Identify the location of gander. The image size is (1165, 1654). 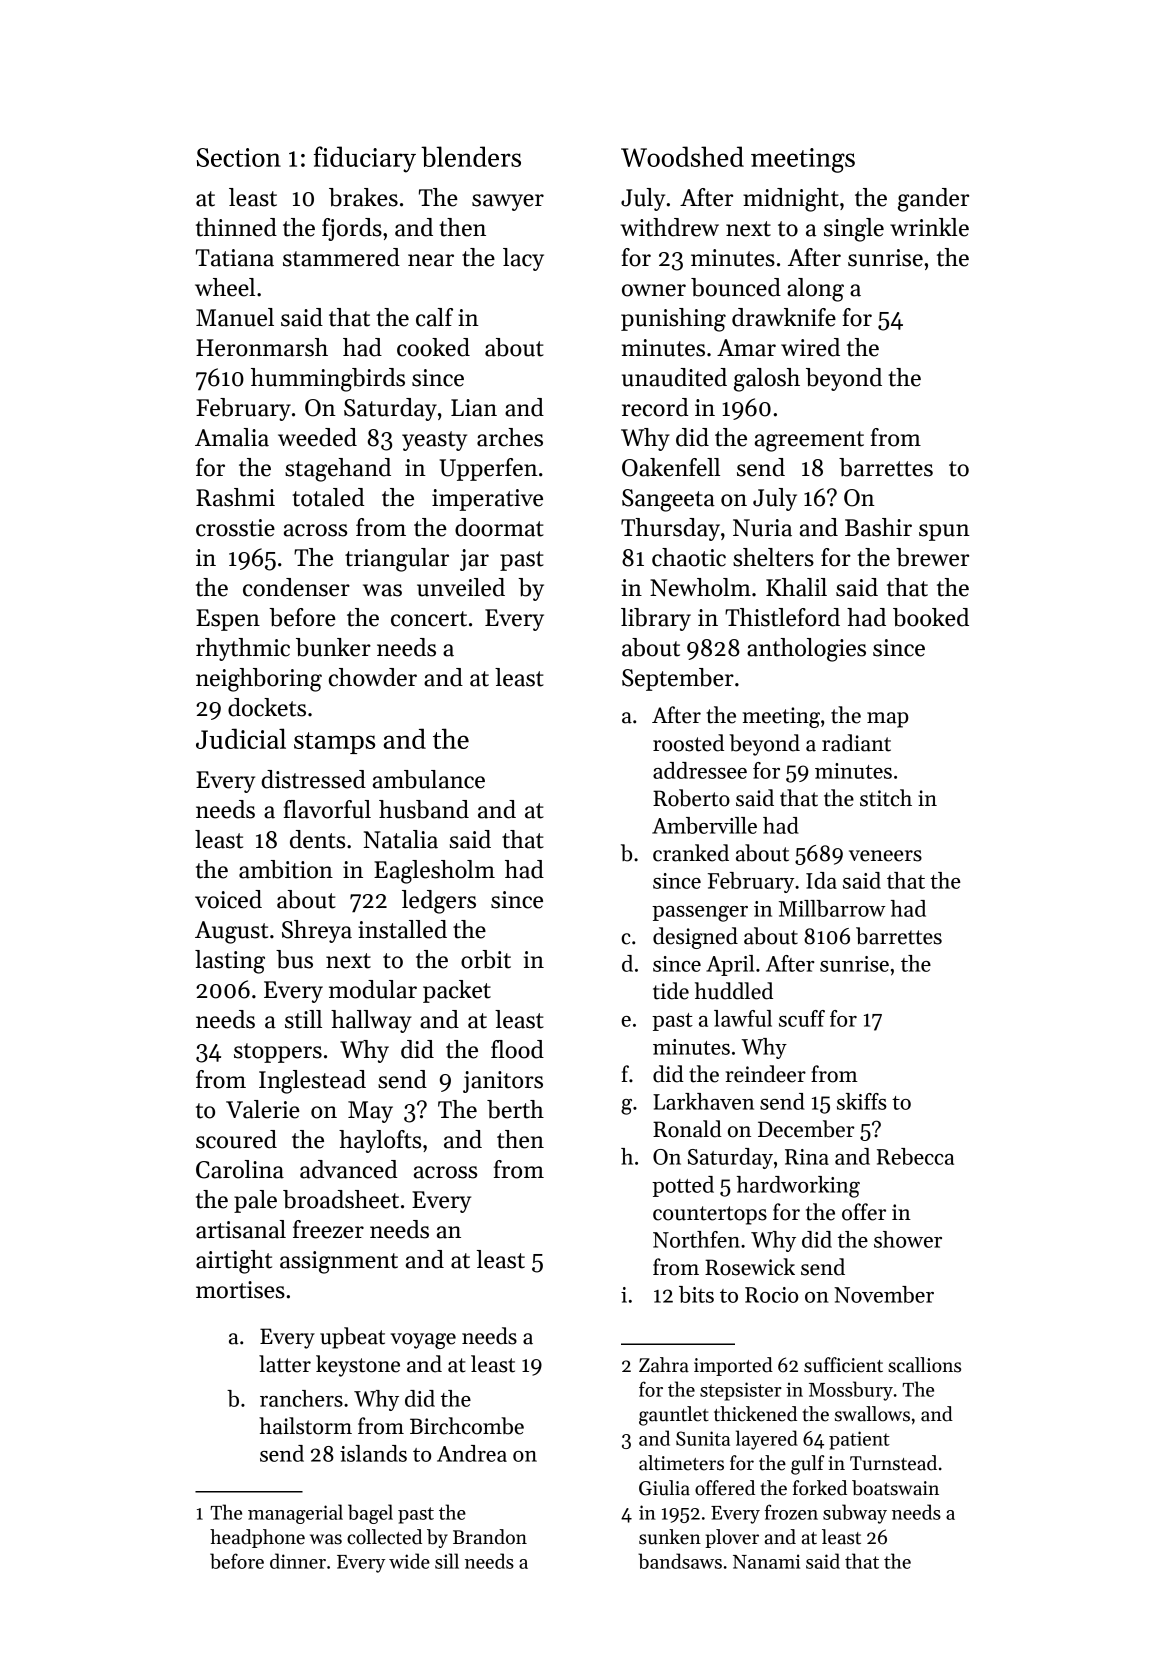
(933, 200).
